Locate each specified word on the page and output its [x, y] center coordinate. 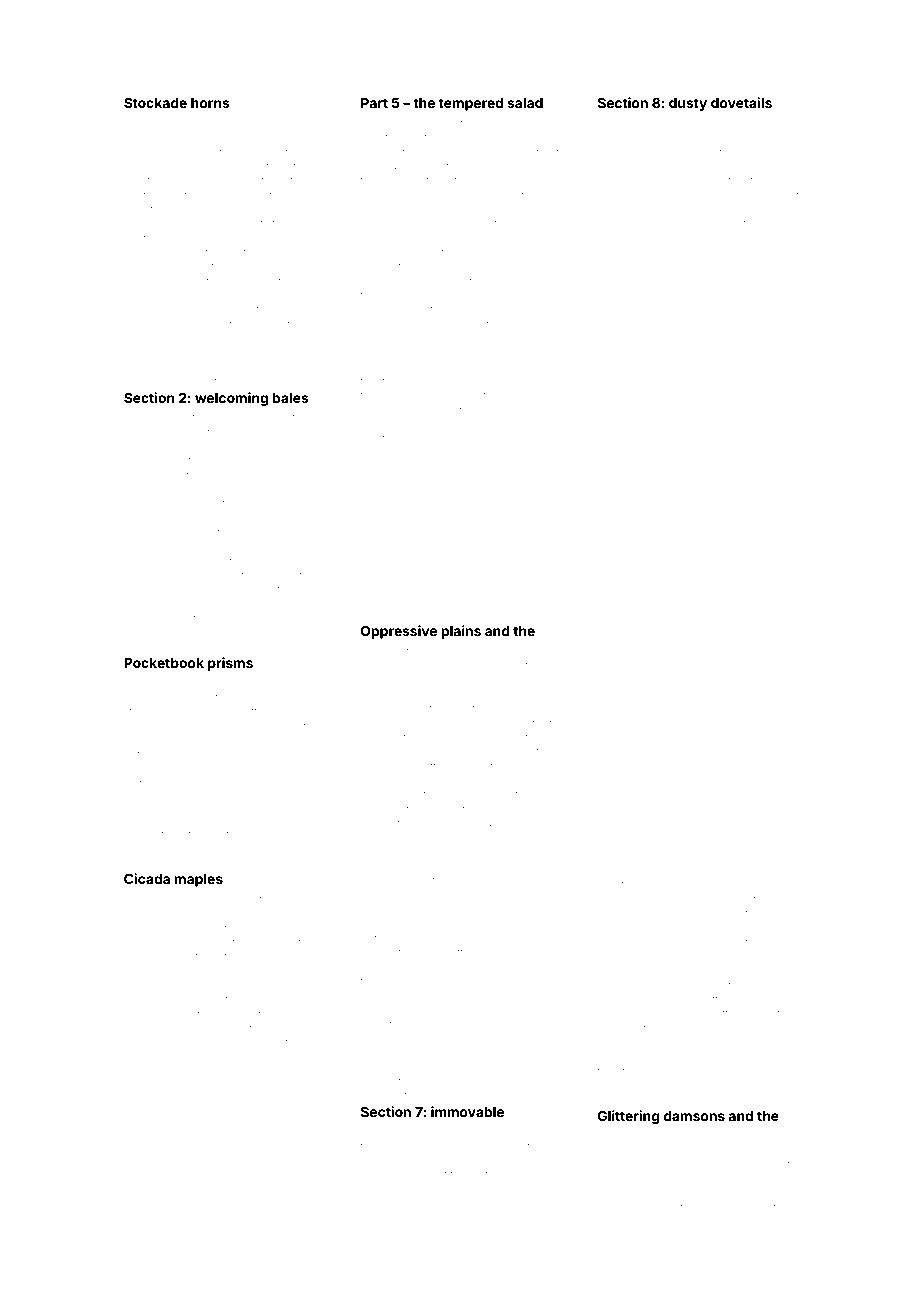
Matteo [755, 900]
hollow [758, 1137]
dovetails [741, 102]
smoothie [384, 924]
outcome [540, 709]
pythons [193, 534]
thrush [139, 914]
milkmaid [451, 652]
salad [525, 103]
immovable [467, 1111]
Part [374, 103]
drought [143, 1059]
